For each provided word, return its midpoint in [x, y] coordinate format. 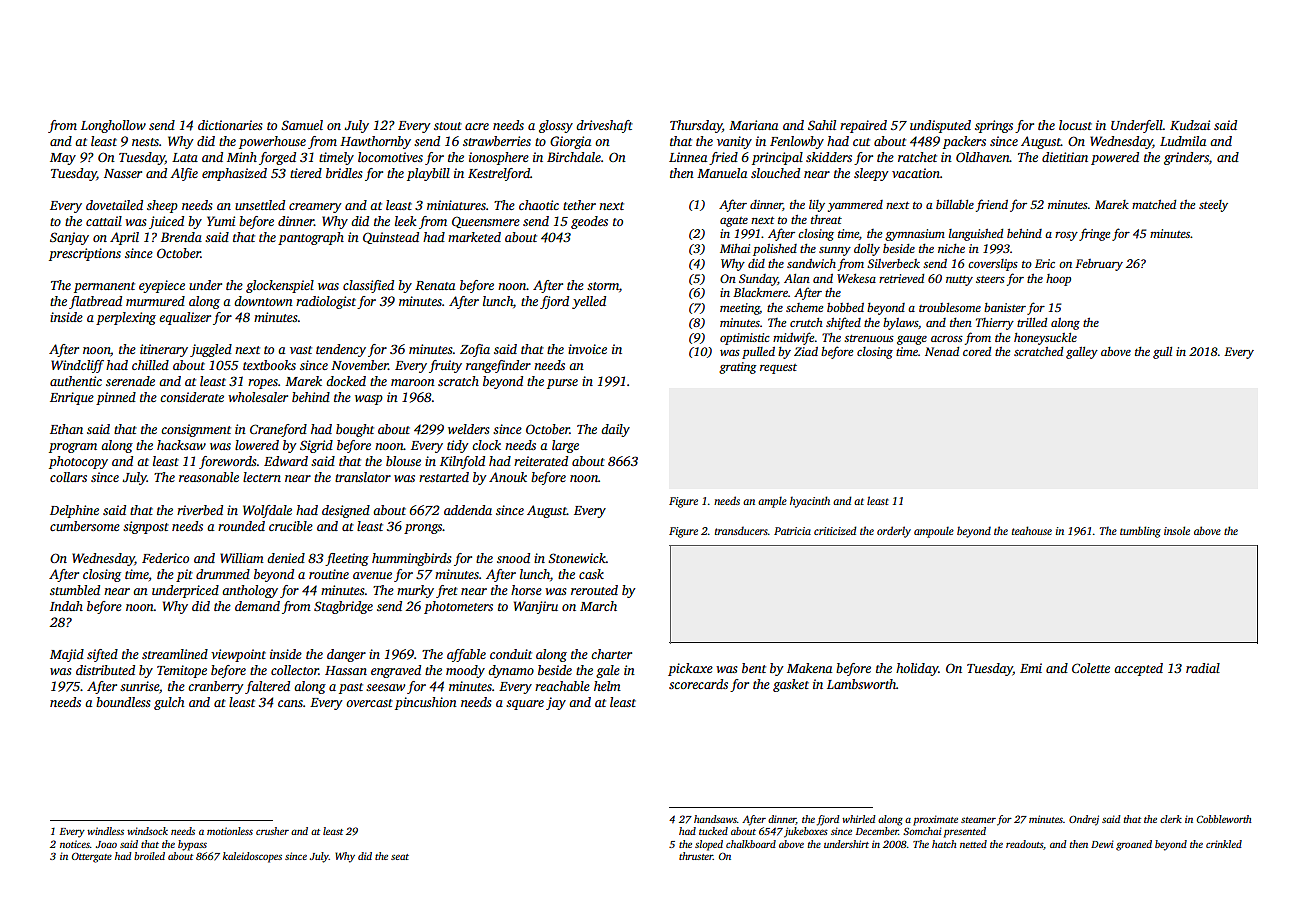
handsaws [715, 819]
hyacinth [810, 502]
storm [603, 286]
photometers [458, 607]
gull [1162, 353]
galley [1082, 353]
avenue [372, 575]
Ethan [66, 429]
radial [1203, 668]
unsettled [260, 205]
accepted [1138, 669]
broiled [149, 856]
